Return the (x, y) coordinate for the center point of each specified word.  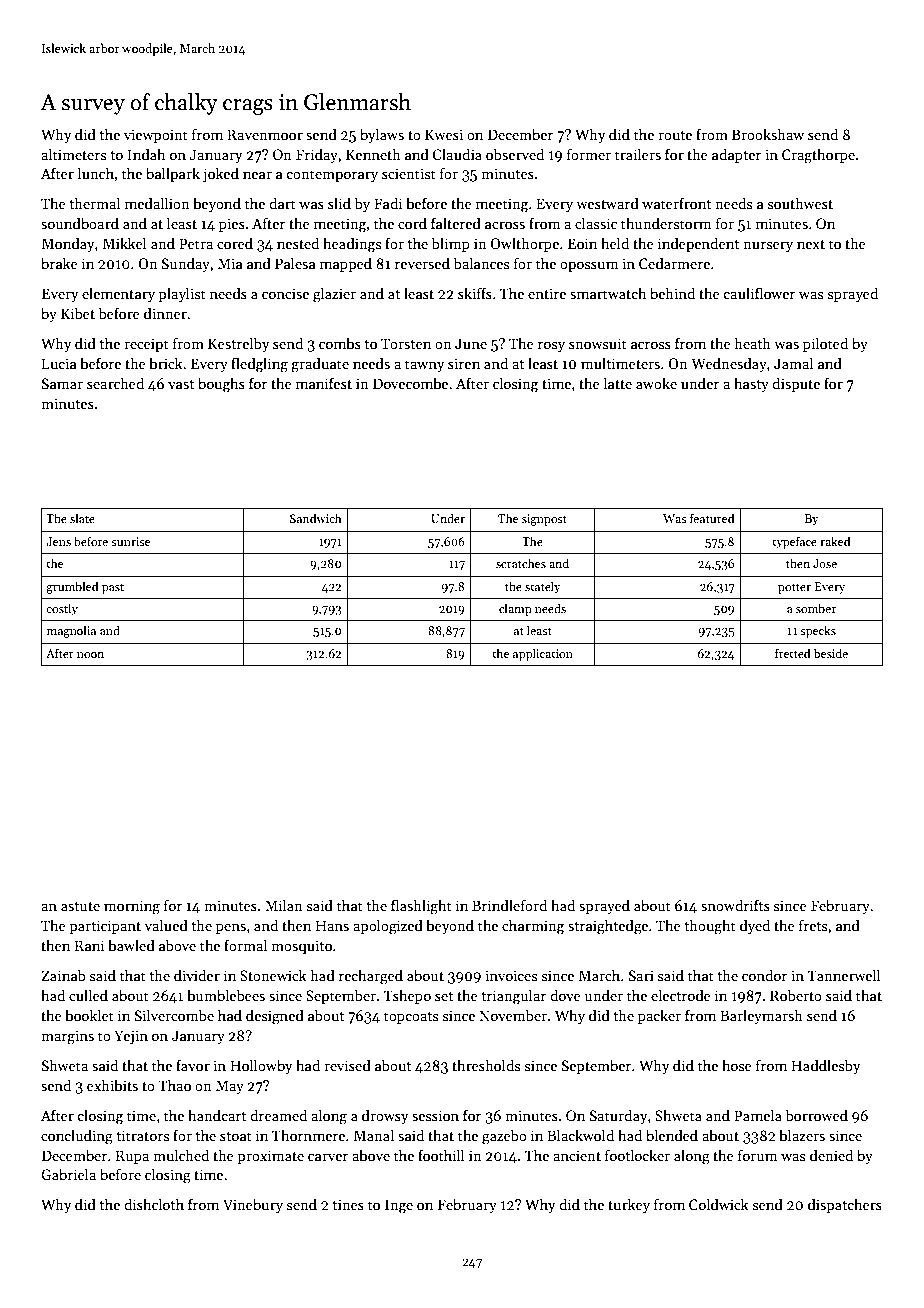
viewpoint (156, 136)
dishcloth (154, 1204)
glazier (334, 295)
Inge (399, 1206)
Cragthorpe (818, 156)
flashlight (421, 907)
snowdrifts (735, 905)
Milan (284, 905)
